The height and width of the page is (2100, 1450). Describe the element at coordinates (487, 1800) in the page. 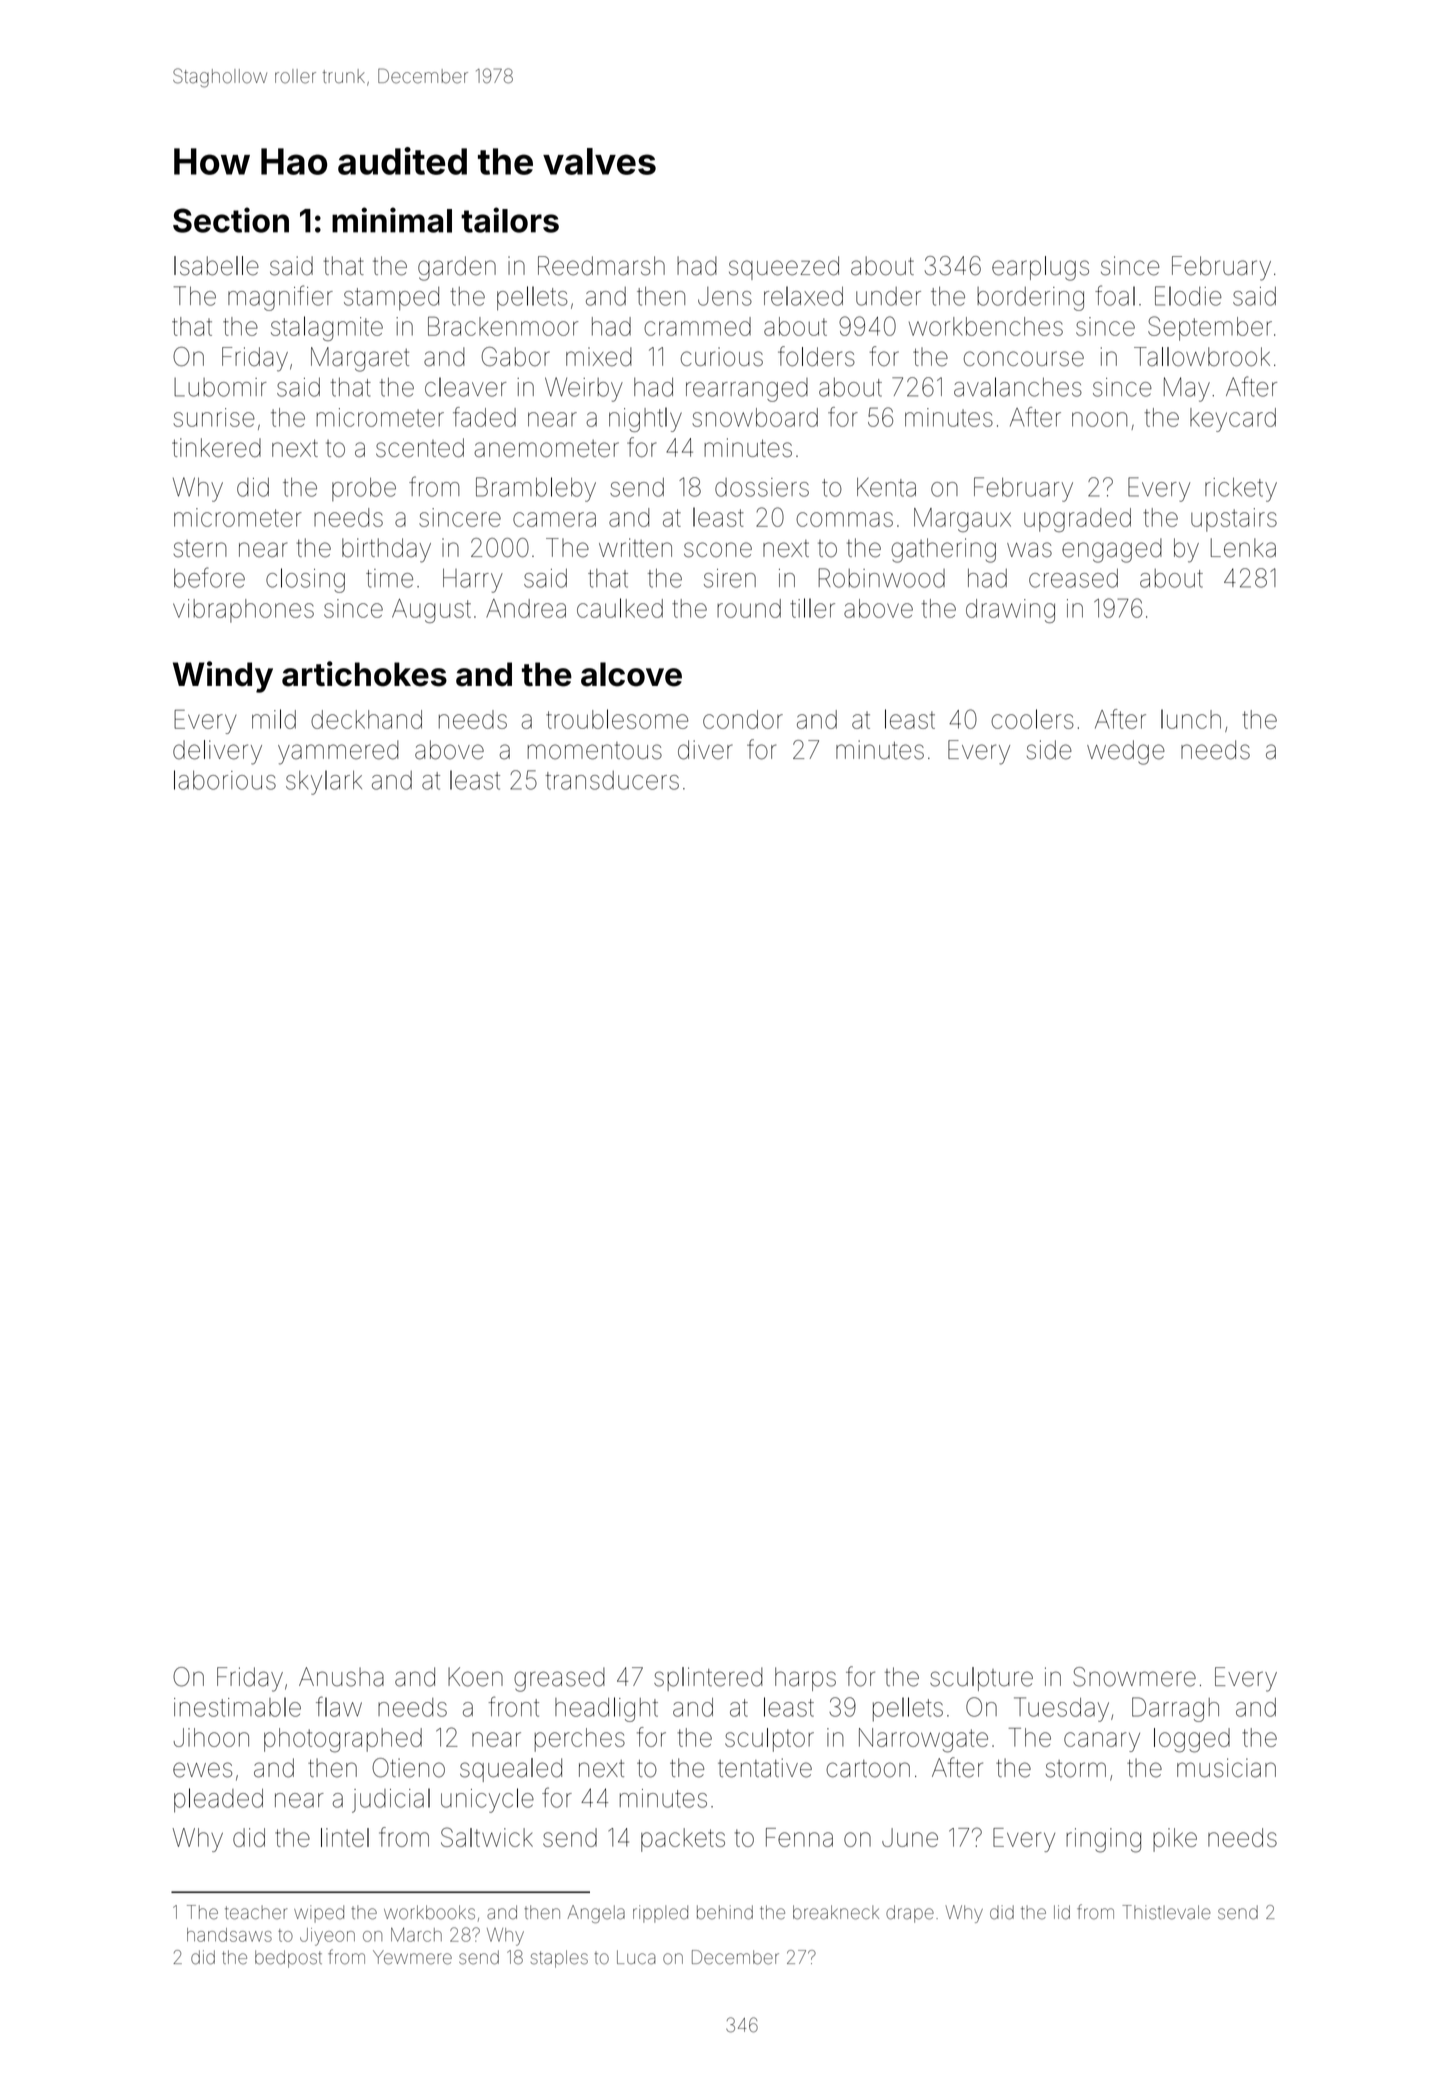

I see `unicycle` at that location.
